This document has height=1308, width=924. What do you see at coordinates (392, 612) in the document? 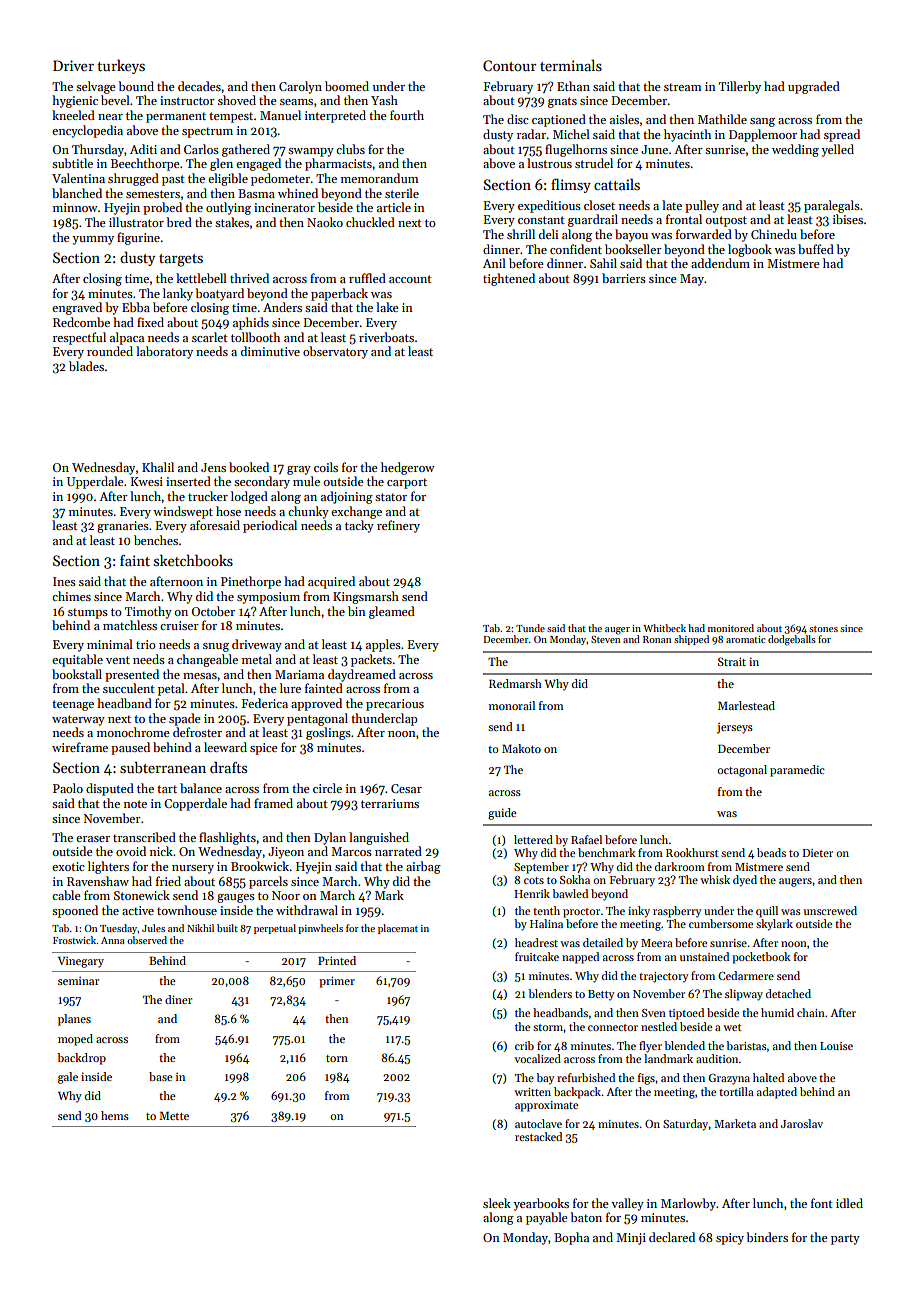
I see `gleamed` at bounding box center [392, 612].
